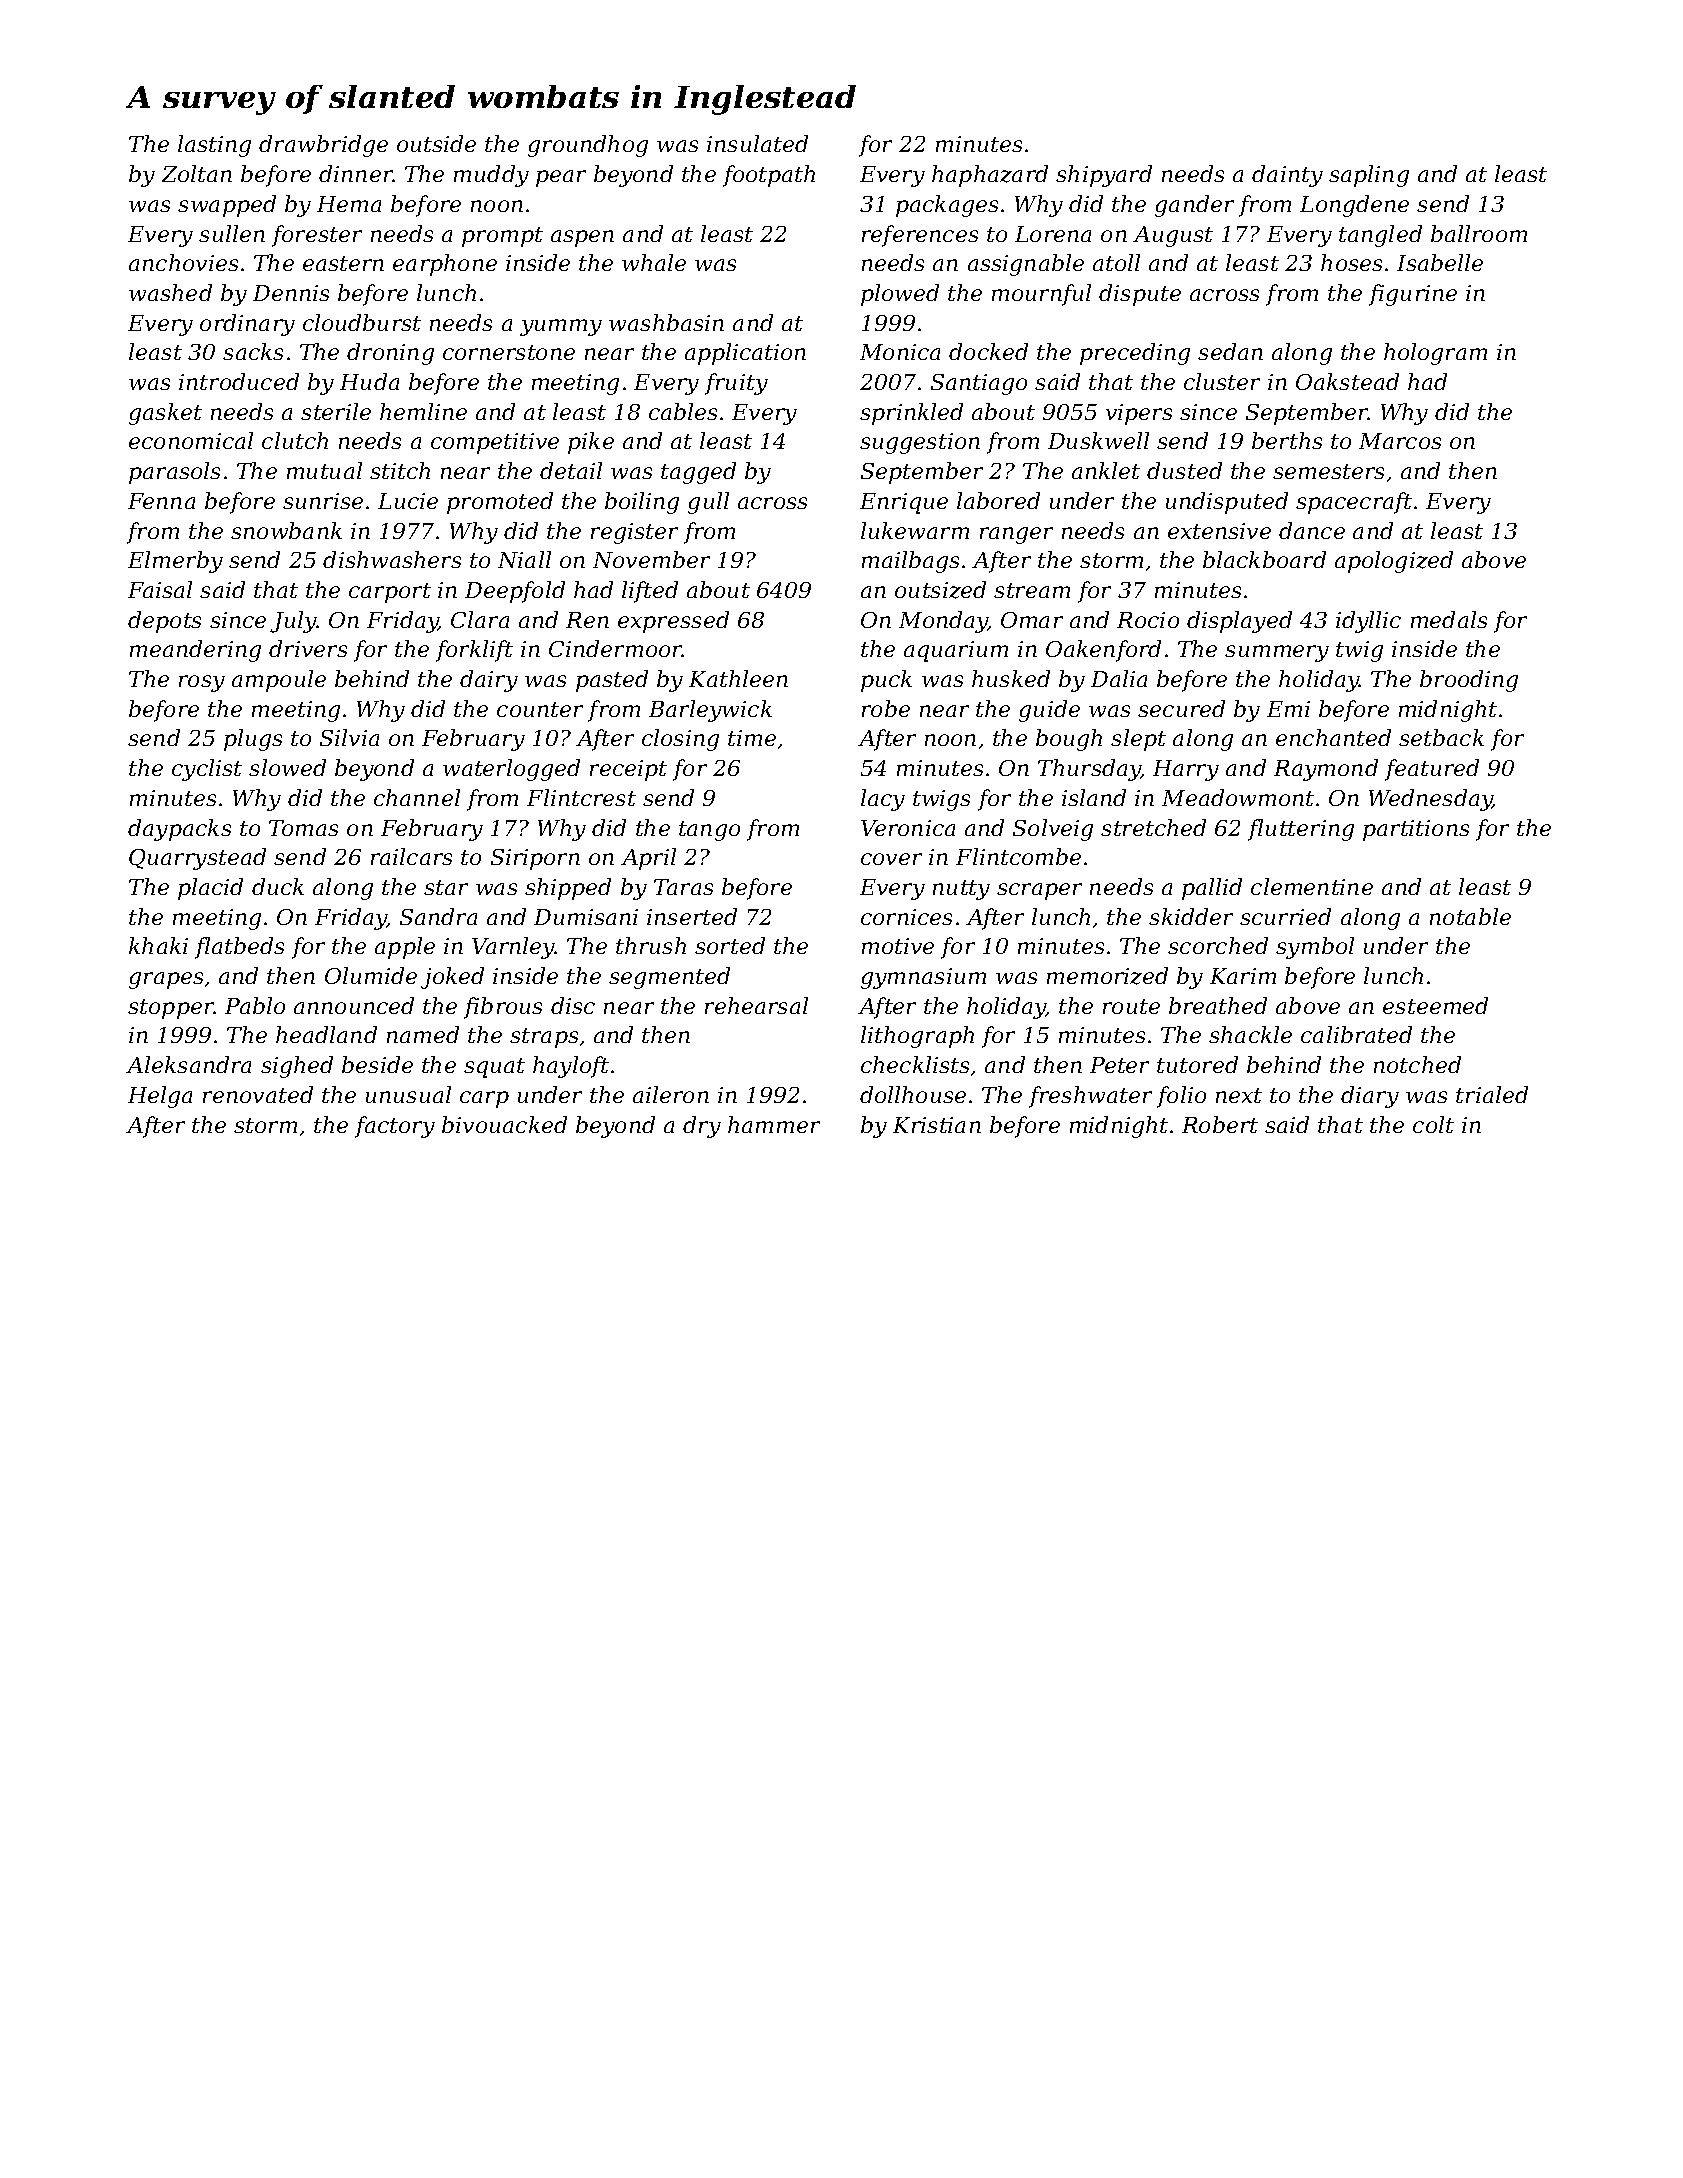 The height and width of the document is (2178, 1683). I want to click on blackboard, so click(1264, 559).
